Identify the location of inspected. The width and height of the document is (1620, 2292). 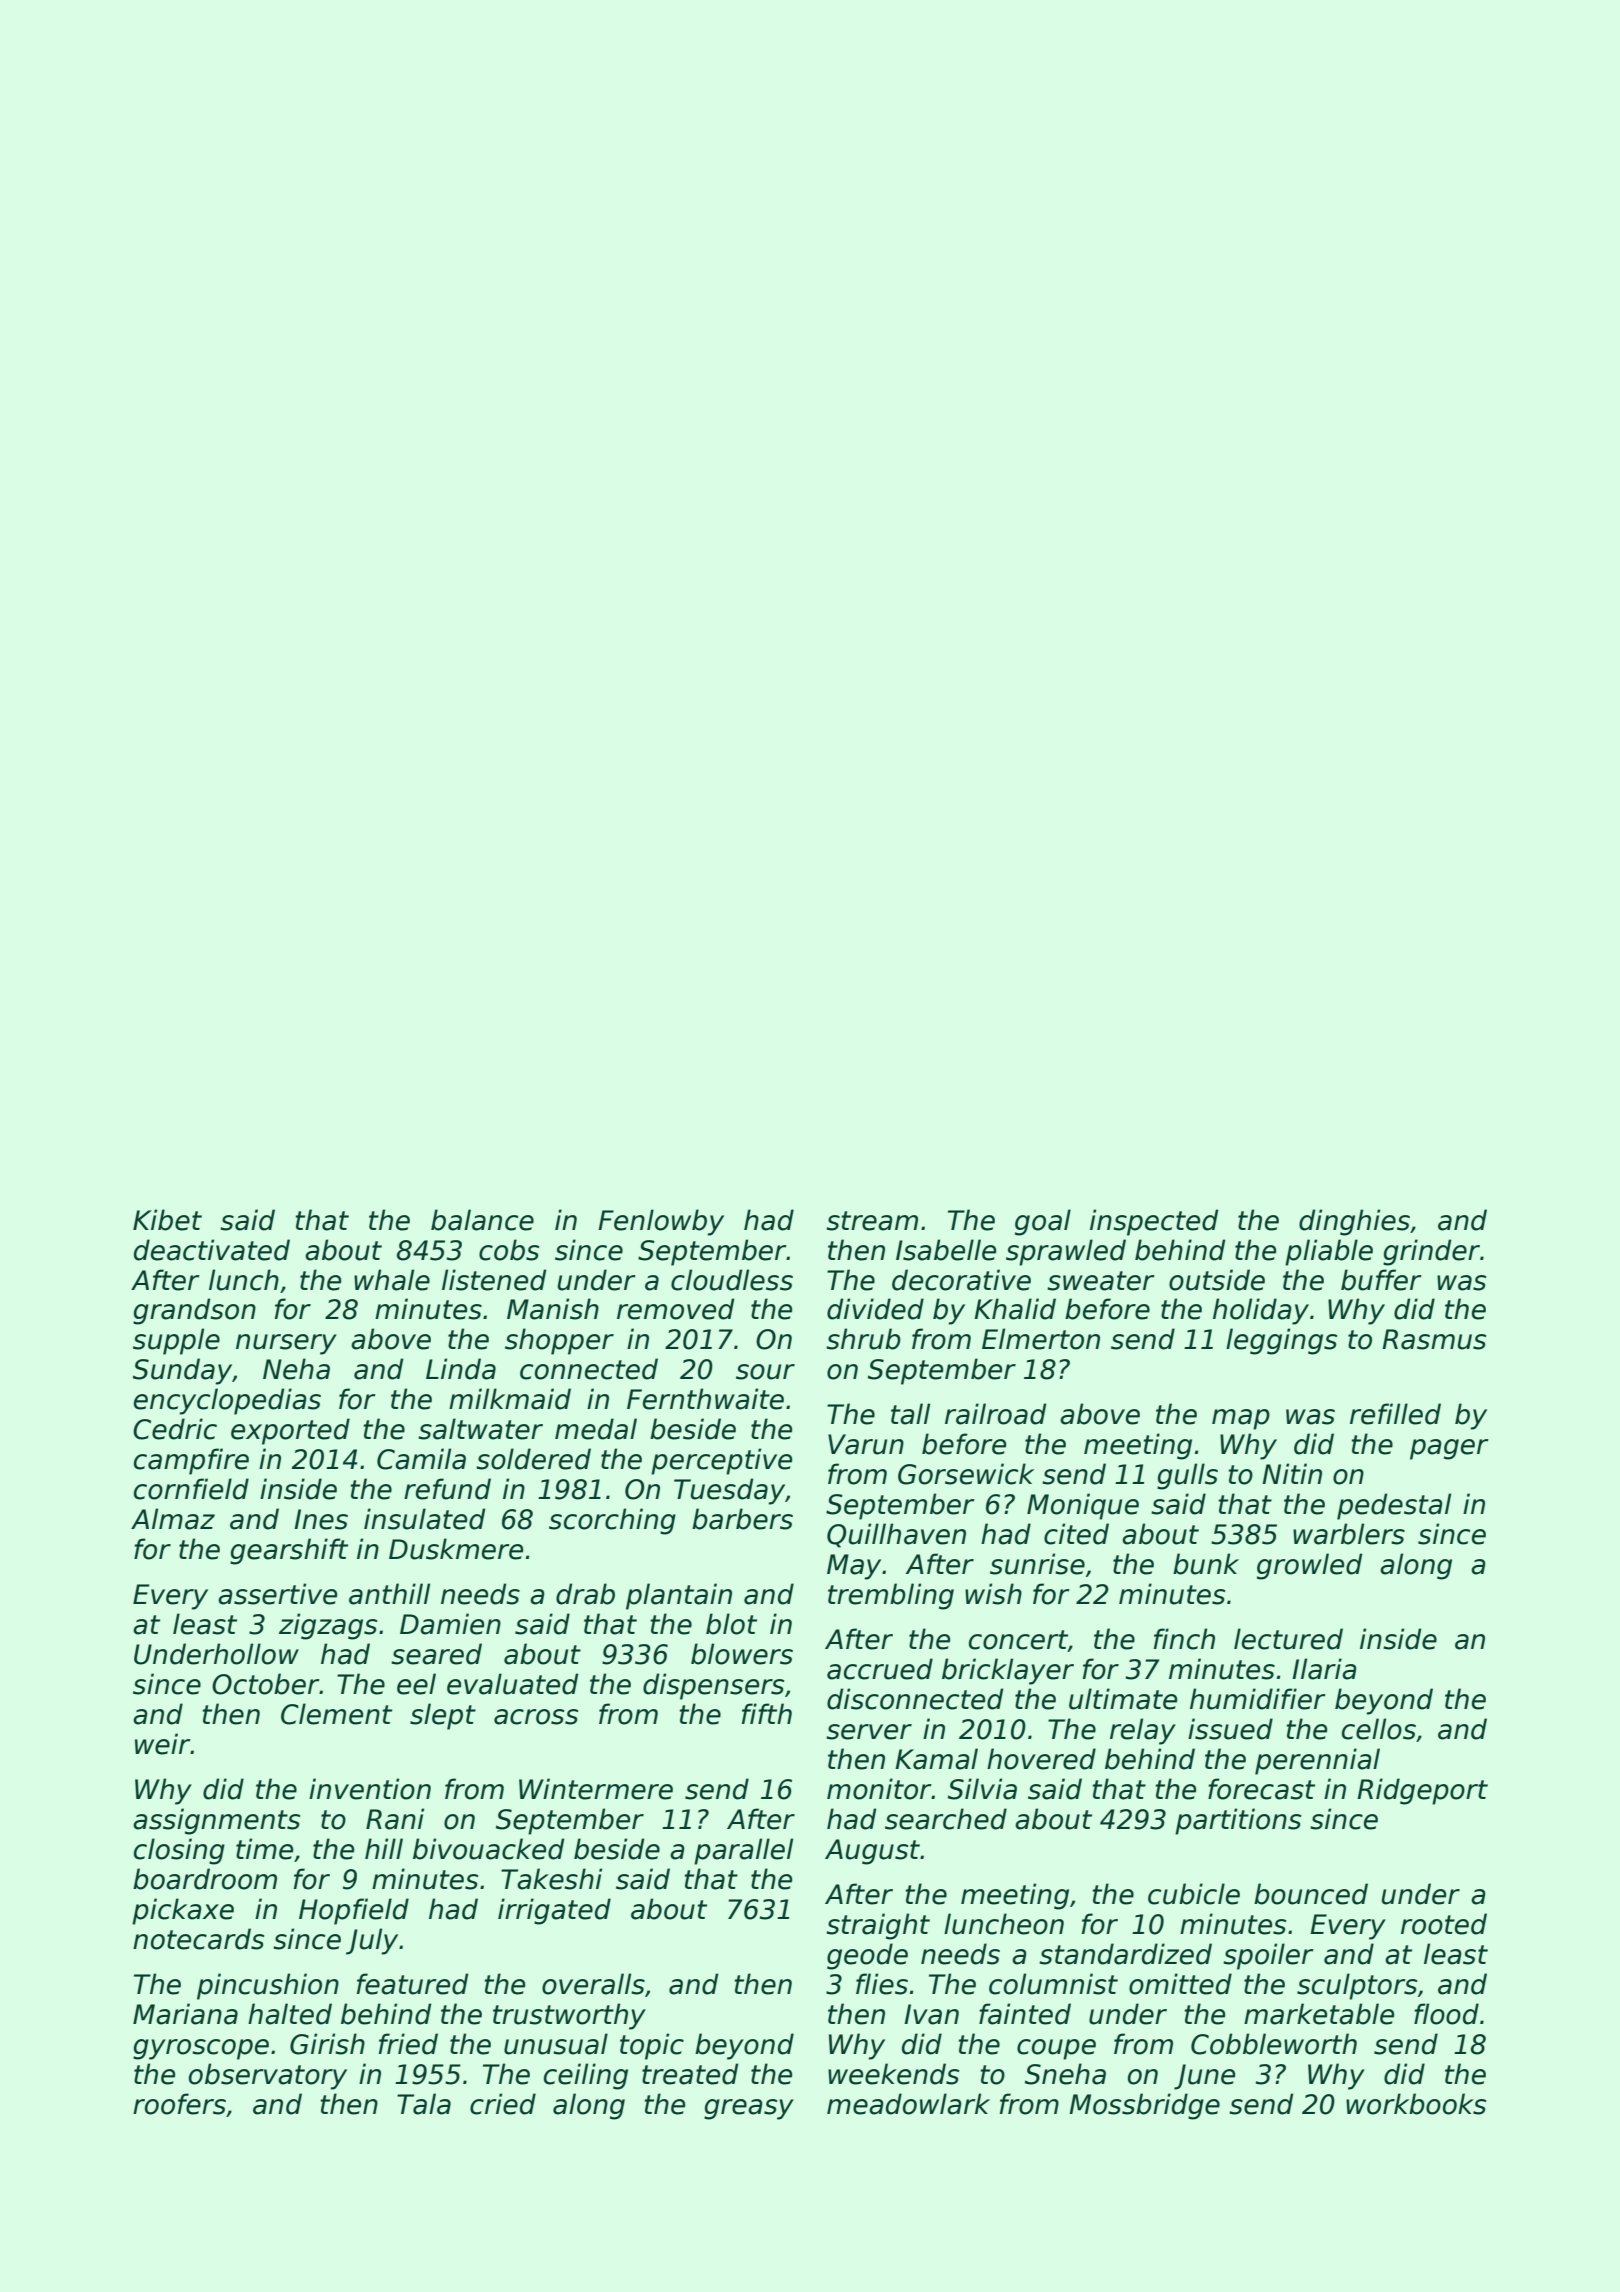
(1154, 1222).
